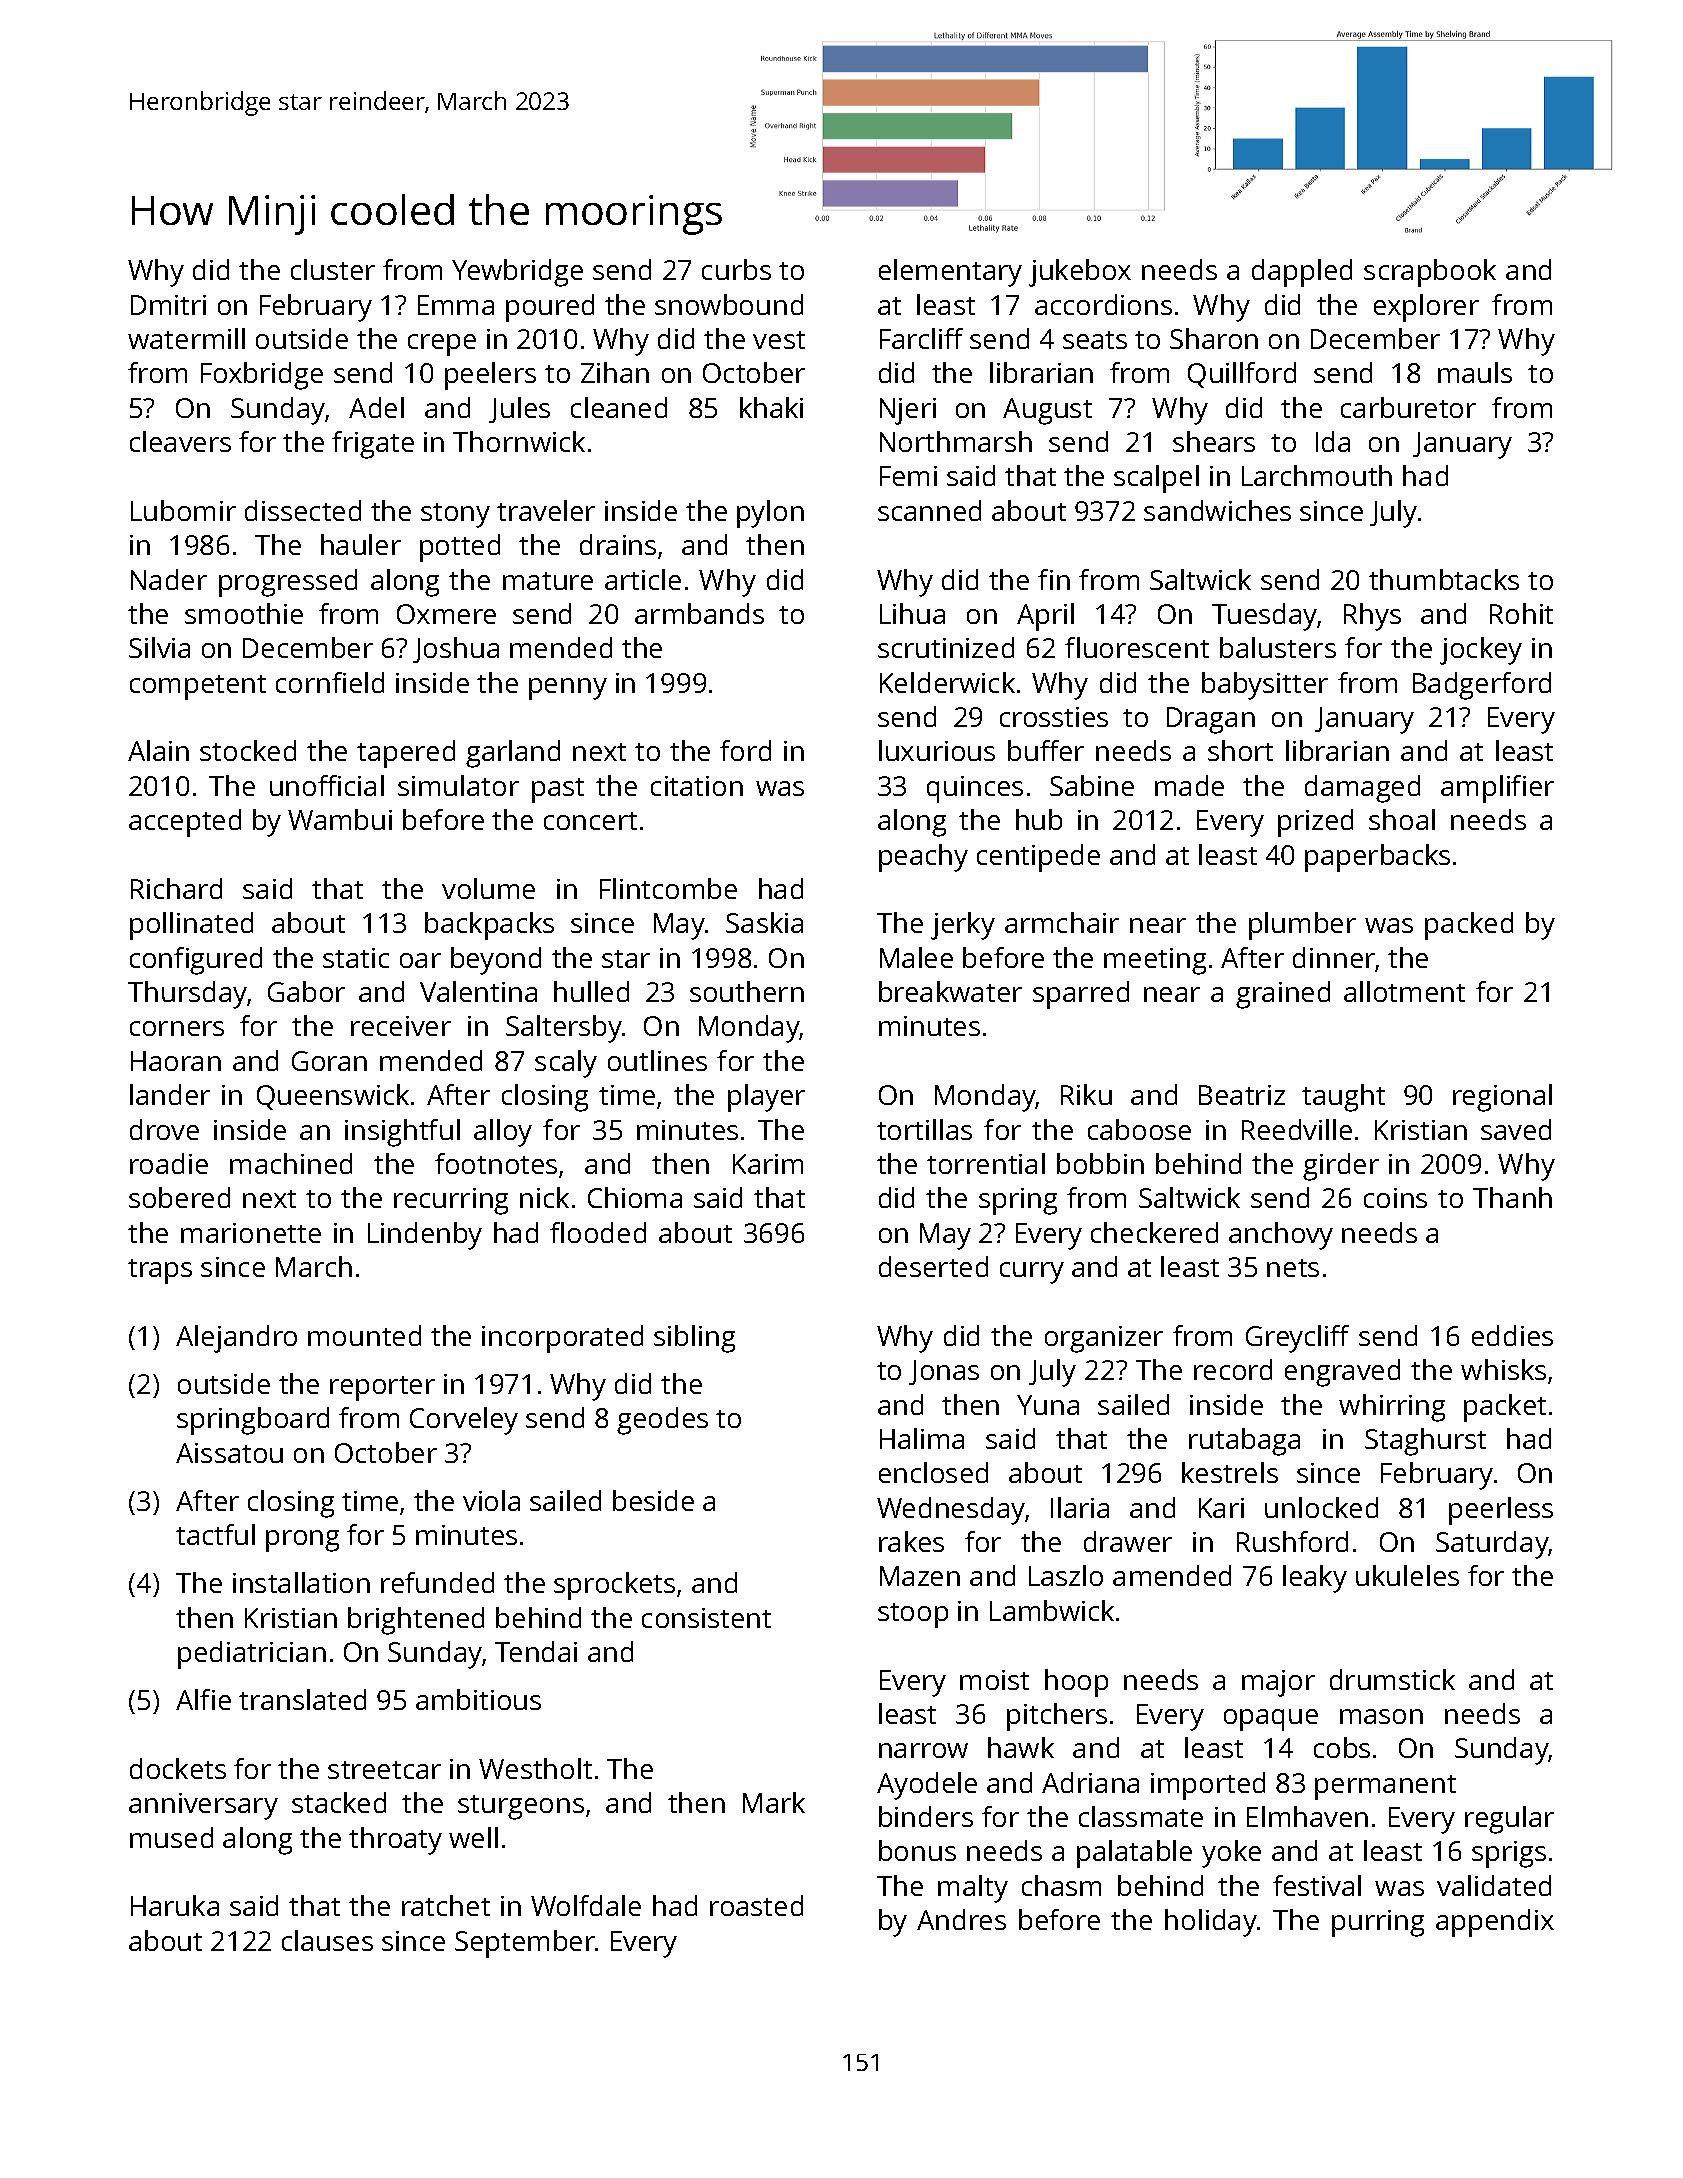 The height and width of the screenshot is (2178, 1683). I want to click on accepted, so click(185, 823).
